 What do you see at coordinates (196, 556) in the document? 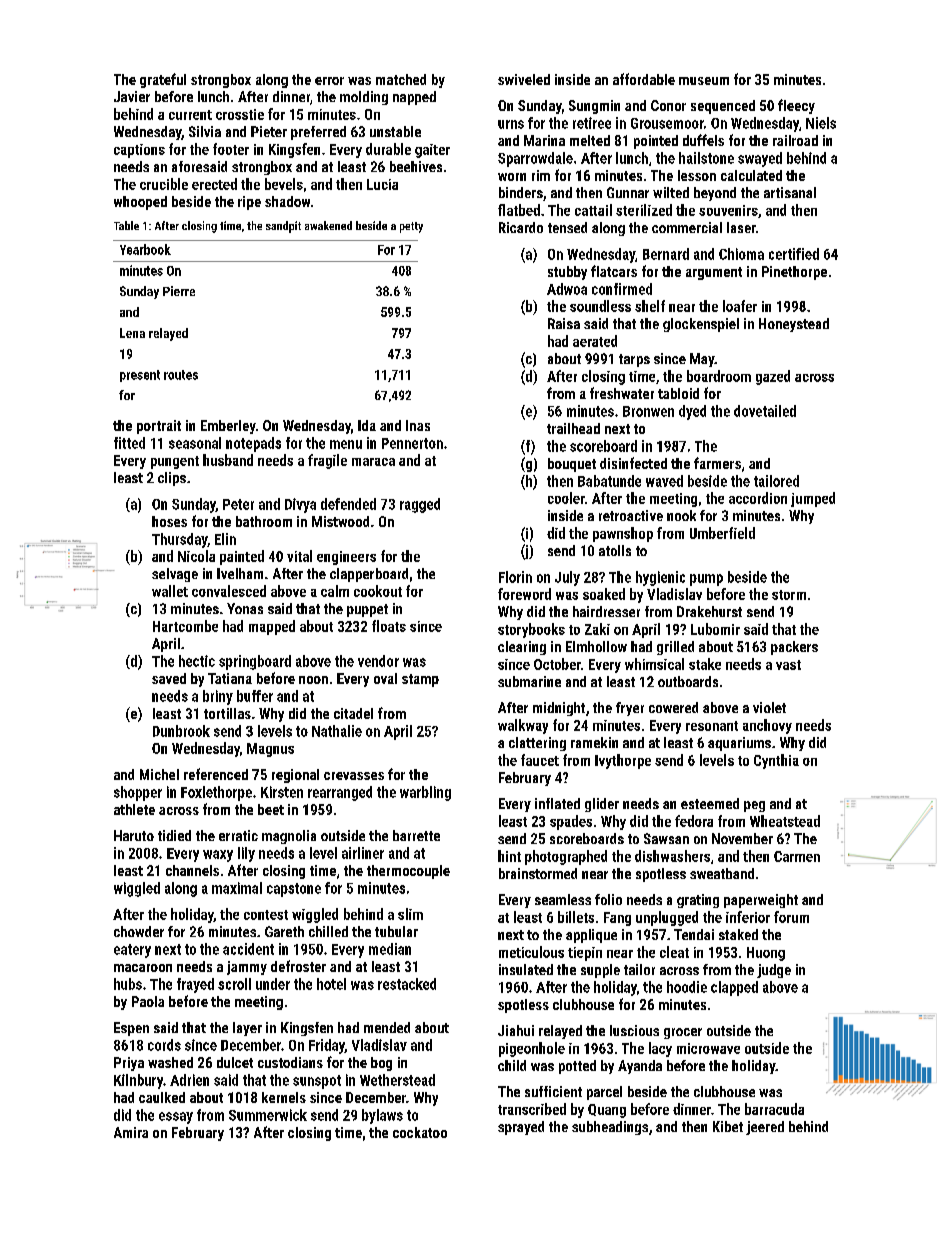
I see `Nicola` at bounding box center [196, 556].
